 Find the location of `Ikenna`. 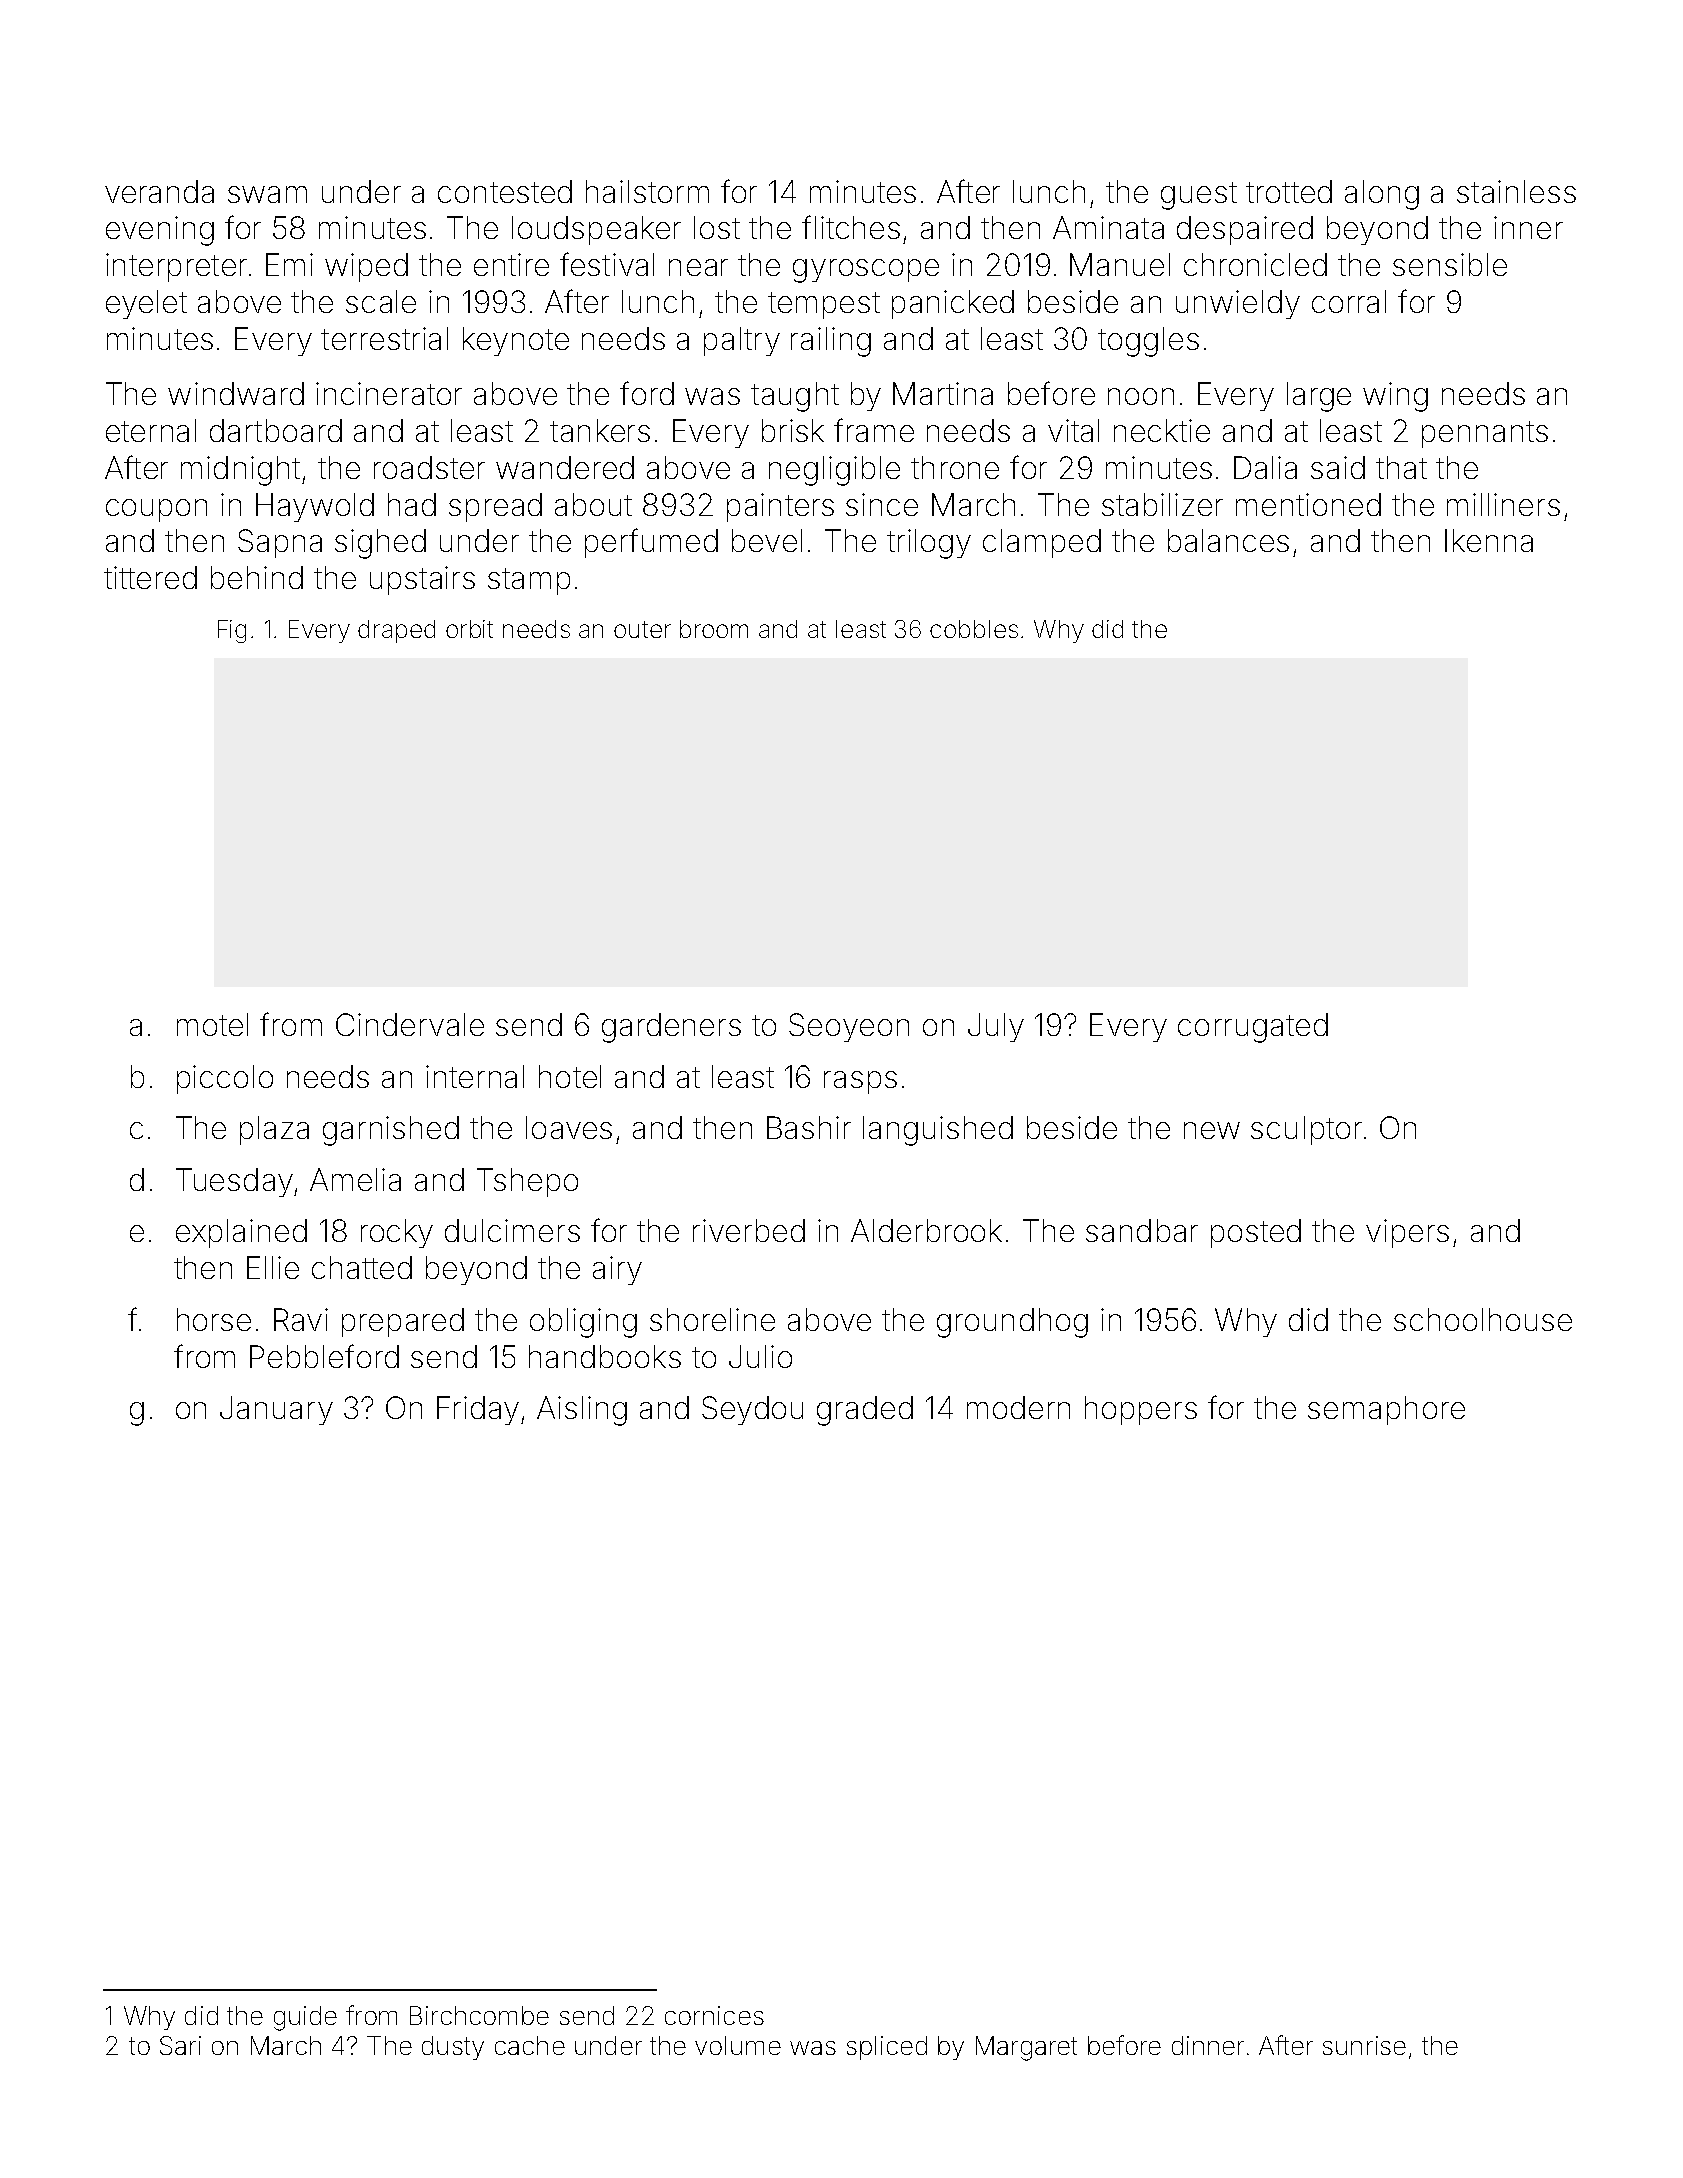

Ikenna is located at coordinates (1489, 540).
